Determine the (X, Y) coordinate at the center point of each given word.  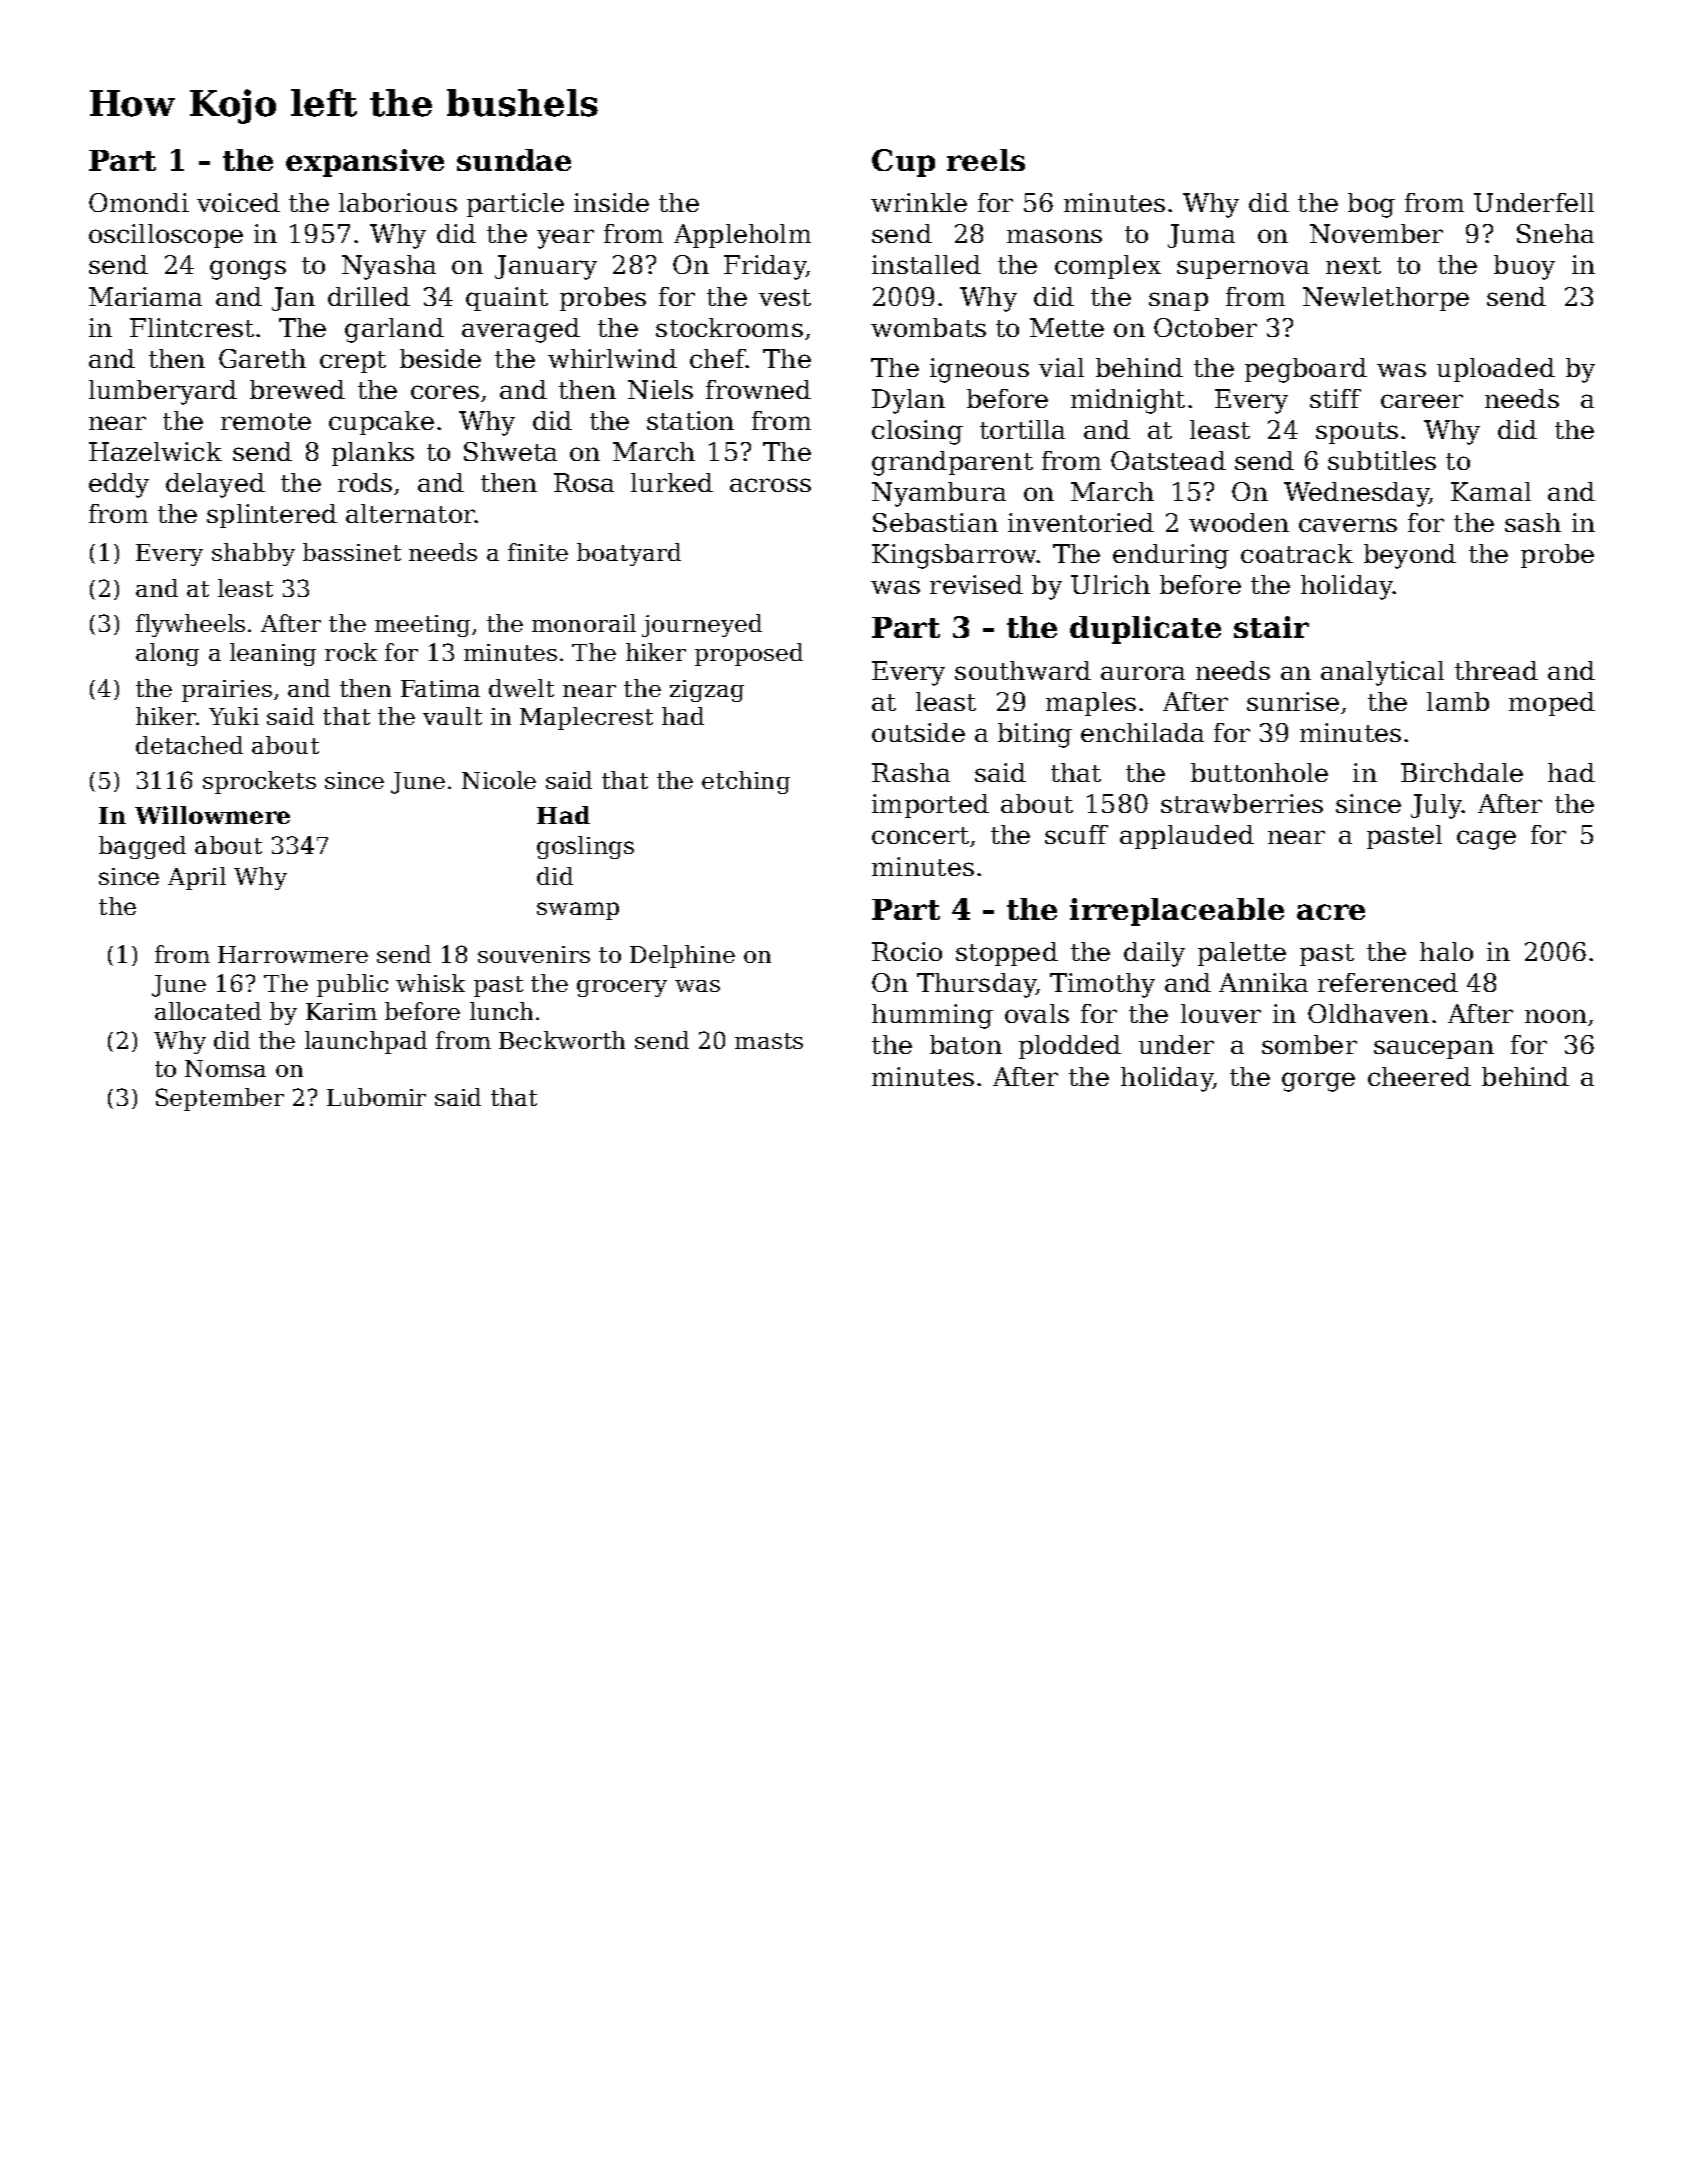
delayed (215, 485)
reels (986, 160)
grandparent (952, 463)
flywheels (190, 625)
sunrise (1293, 701)
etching (746, 782)
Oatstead (1168, 460)
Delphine (682, 956)
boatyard (629, 554)
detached (189, 745)
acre (1331, 912)
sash (1533, 522)
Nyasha (389, 267)
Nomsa (225, 1068)
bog (1371, 205)
